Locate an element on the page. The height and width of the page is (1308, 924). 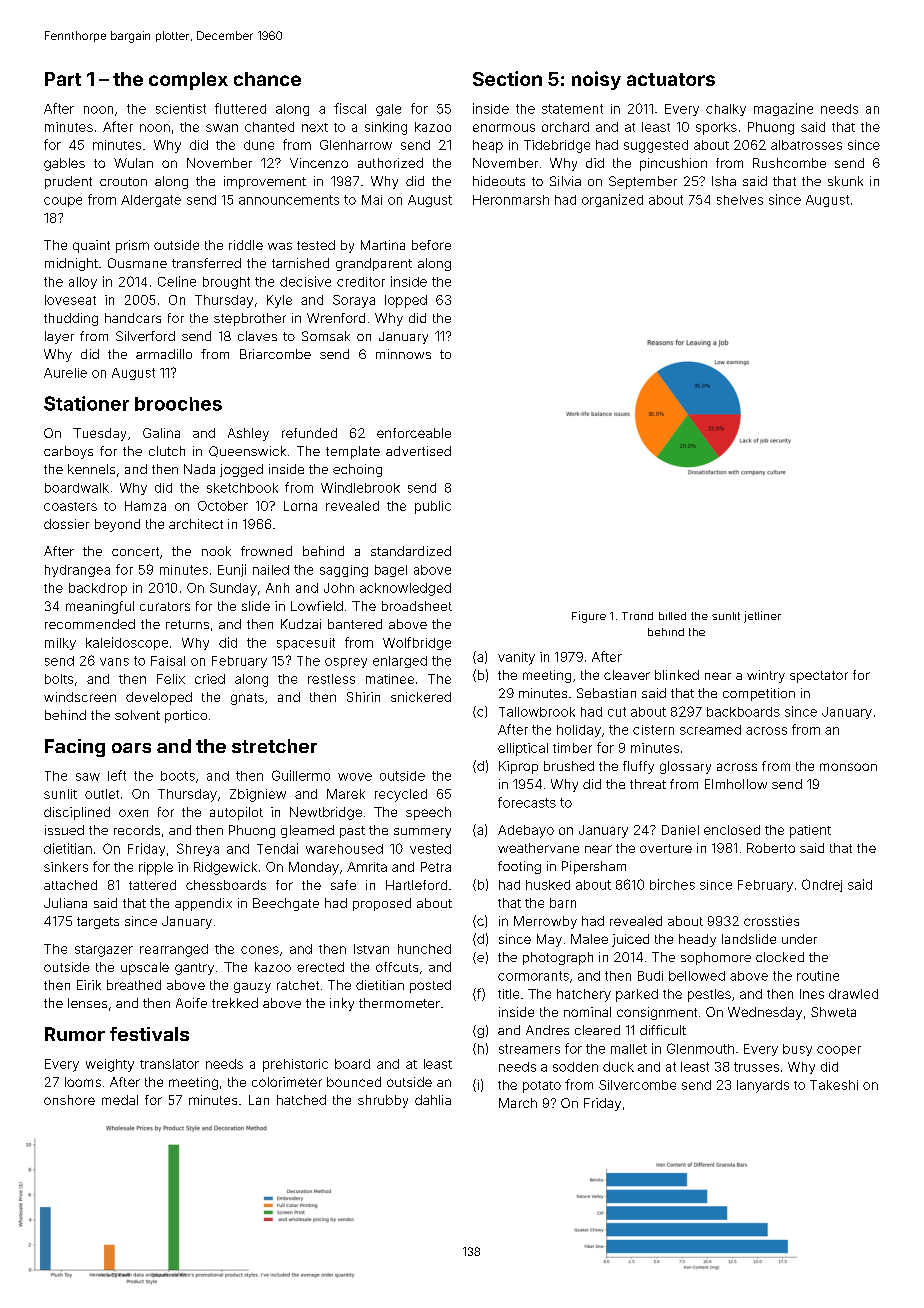
stargazer is located at coordinates (104, 951).
